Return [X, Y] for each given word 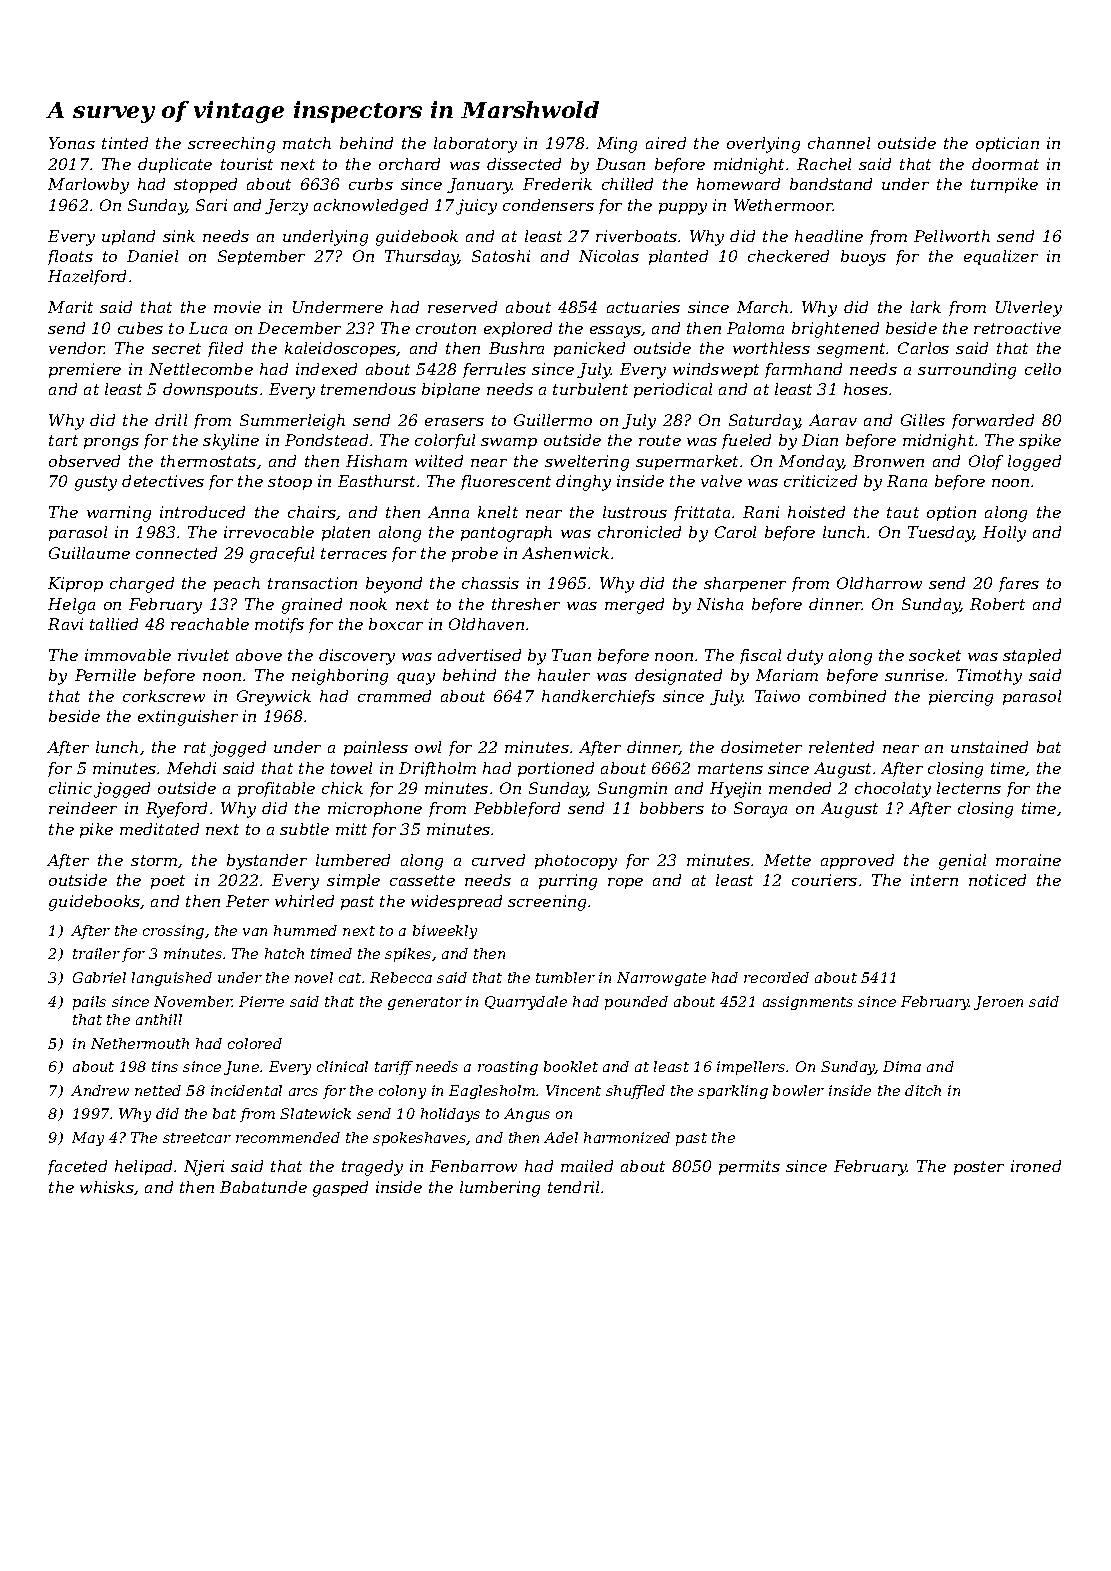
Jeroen [998, 1003]
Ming [617, 145]
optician [1007, 144]
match [307, 143]
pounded [636, 1003]
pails [89, 1003]
